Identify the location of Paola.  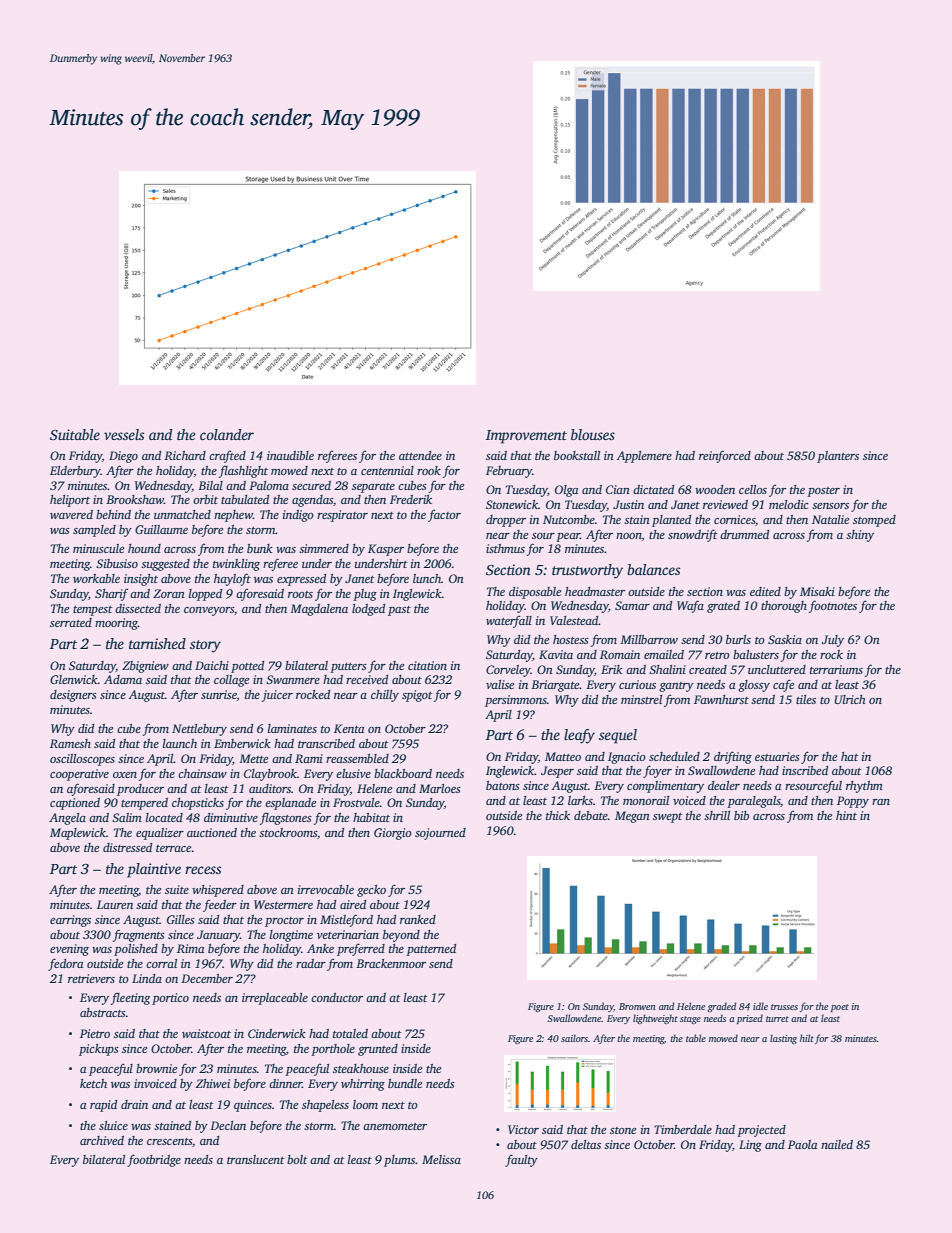
(802, 1144).
